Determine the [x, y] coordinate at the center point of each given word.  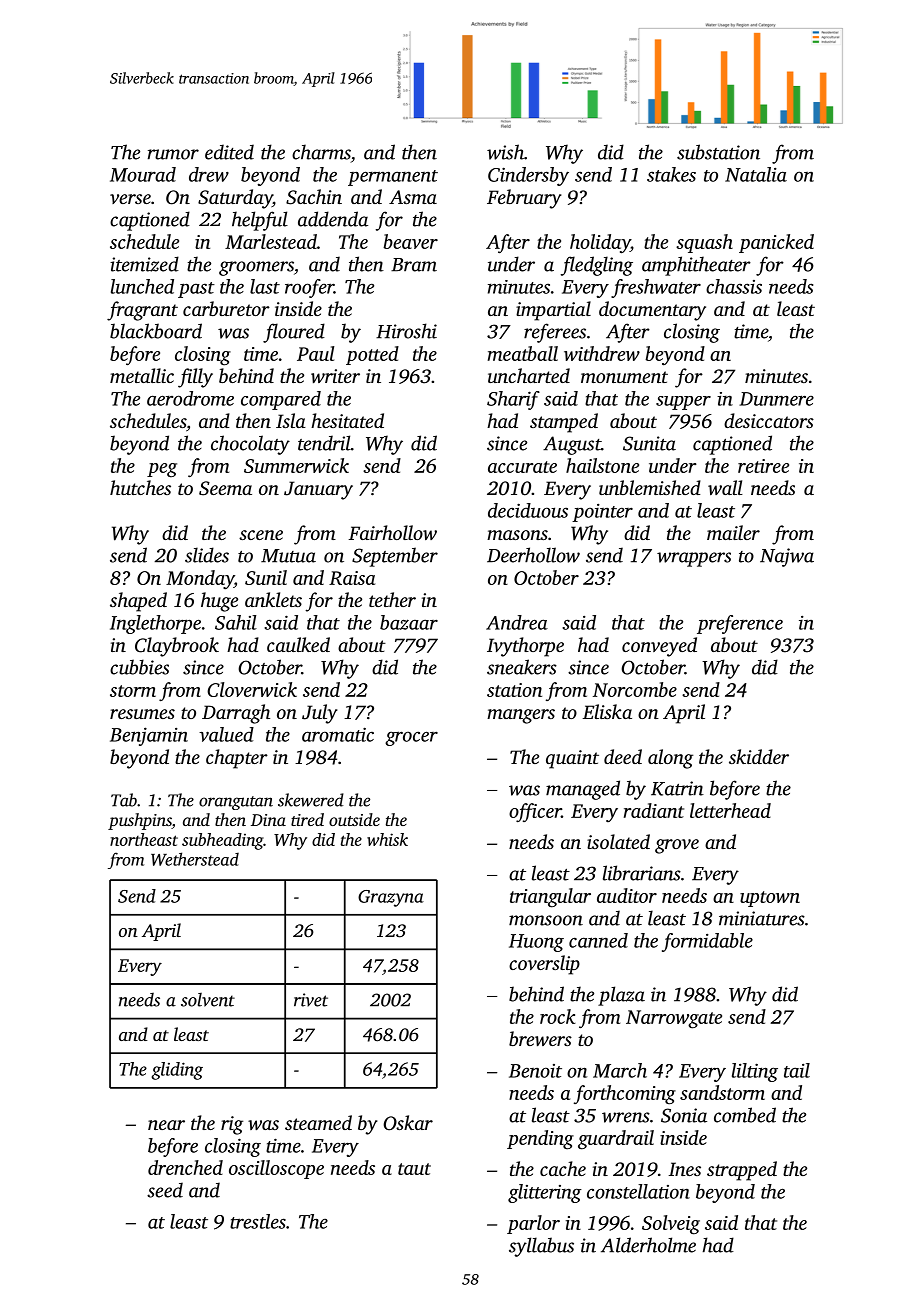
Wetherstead [195, 859]
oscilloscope [276, 1169]
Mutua [288, 556]
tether [392, 599]
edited [229, 152]
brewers [540, 1038]
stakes [671, 174]
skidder [759, 756]
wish [505, 152]
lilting [755, 1072]
